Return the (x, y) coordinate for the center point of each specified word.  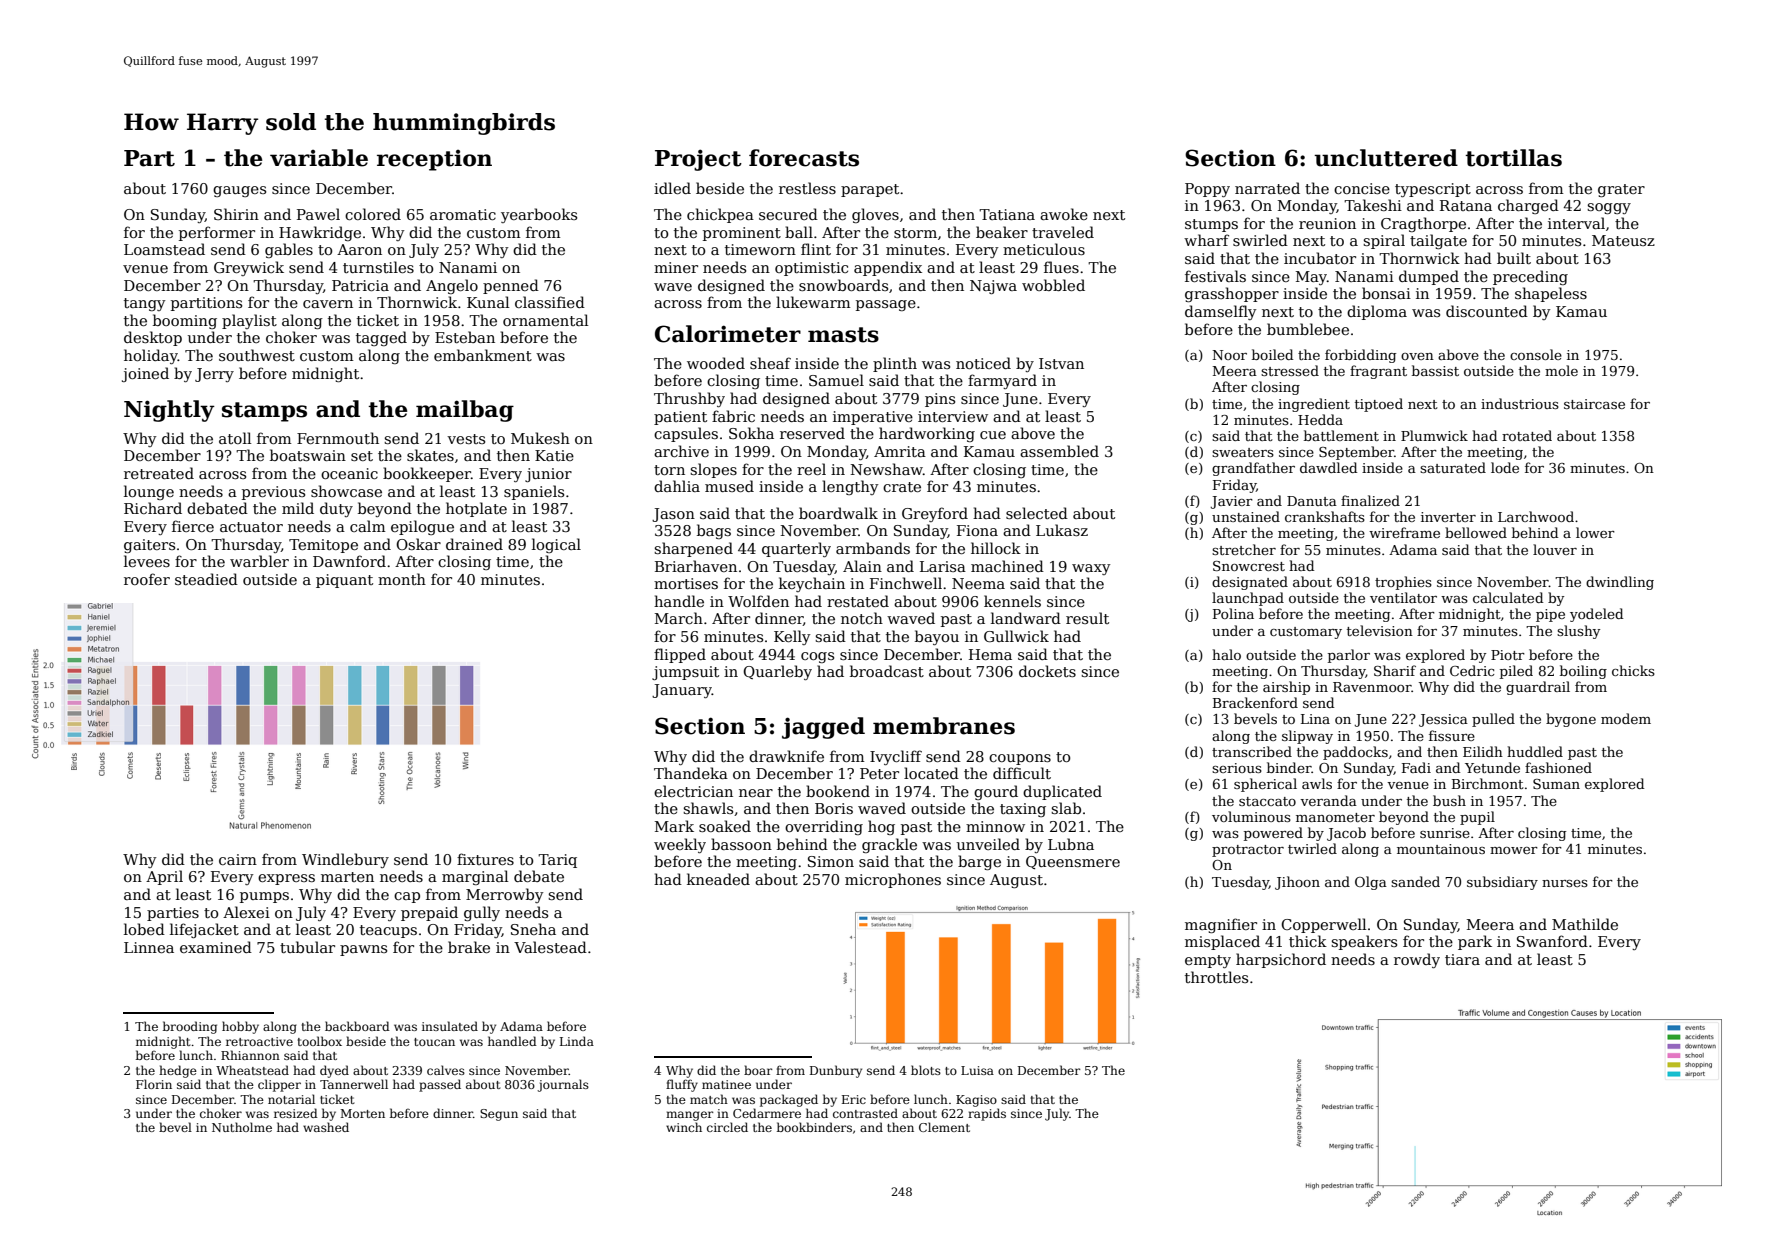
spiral (1384, 241)
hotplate (476, 509)
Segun (499, 1115)
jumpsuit (685, 673)
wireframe (1404, 532)
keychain (812, 584)
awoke (1064, 214)
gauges (239, 191)
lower (1595, 532)
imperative (873, 418)
